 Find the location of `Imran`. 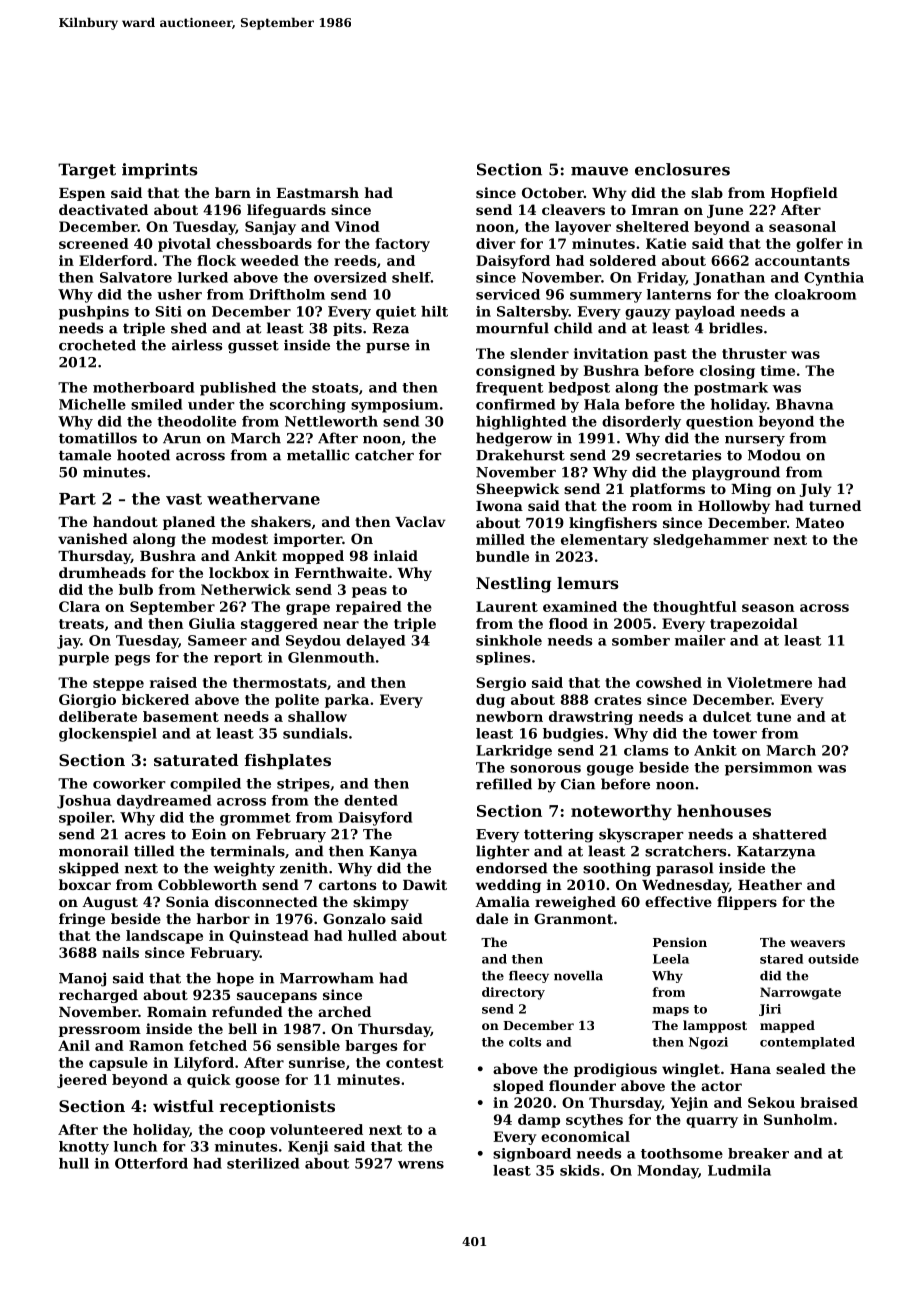

Imran is located at coordinates (655, 210).
